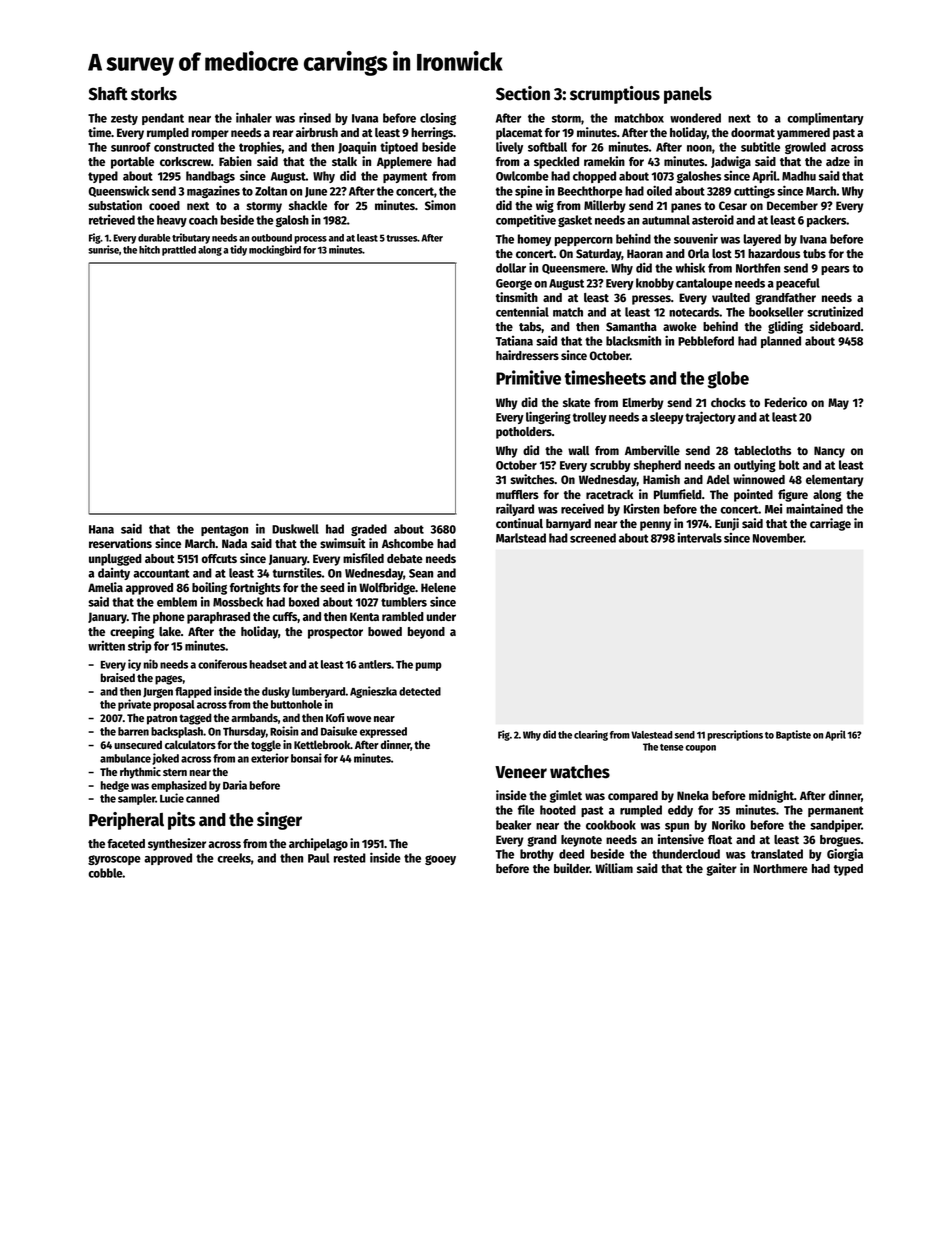  I want to click on pentagon, so click(224, 530).
